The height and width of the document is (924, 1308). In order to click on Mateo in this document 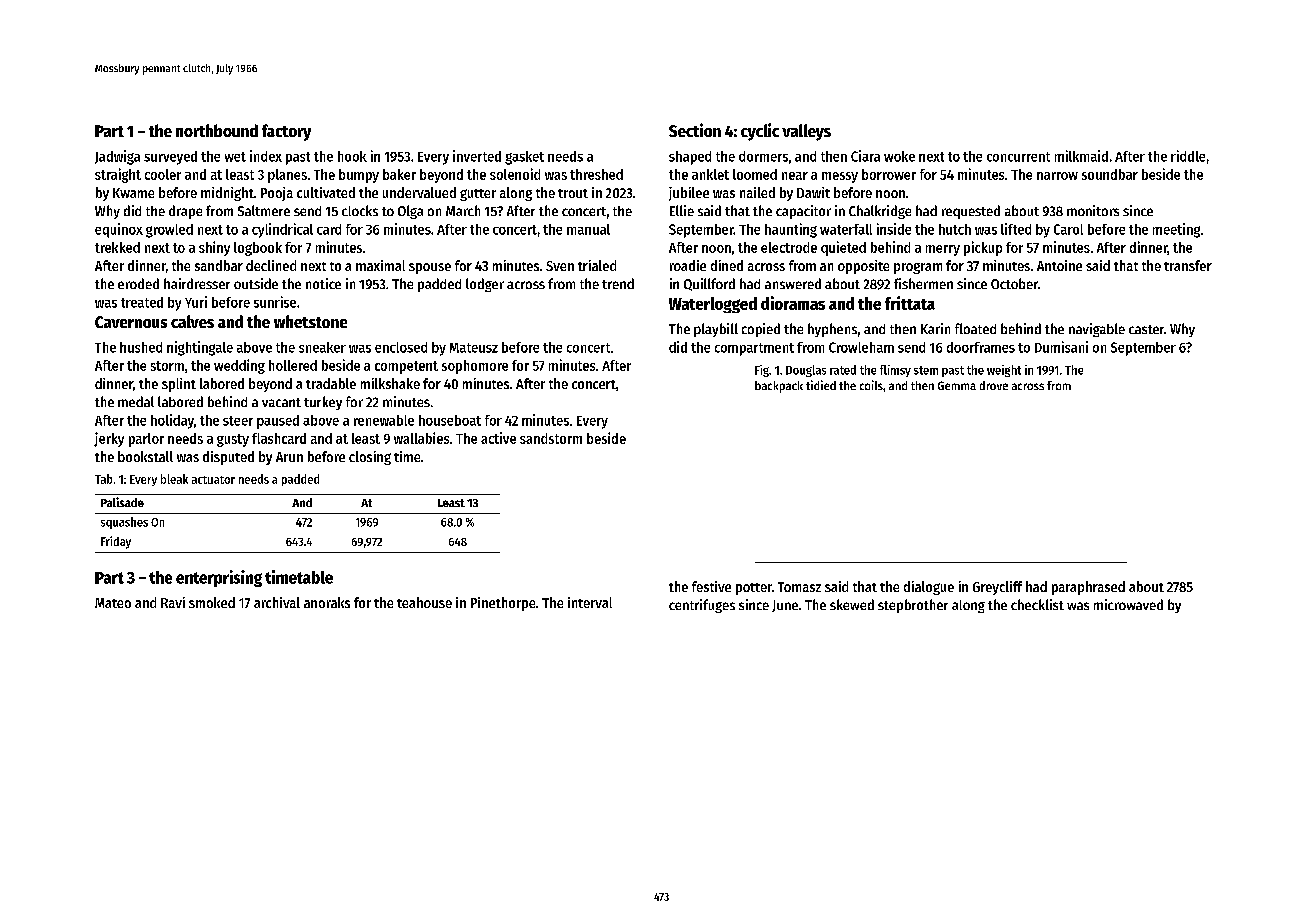, I will do `click(113, 603)`.
